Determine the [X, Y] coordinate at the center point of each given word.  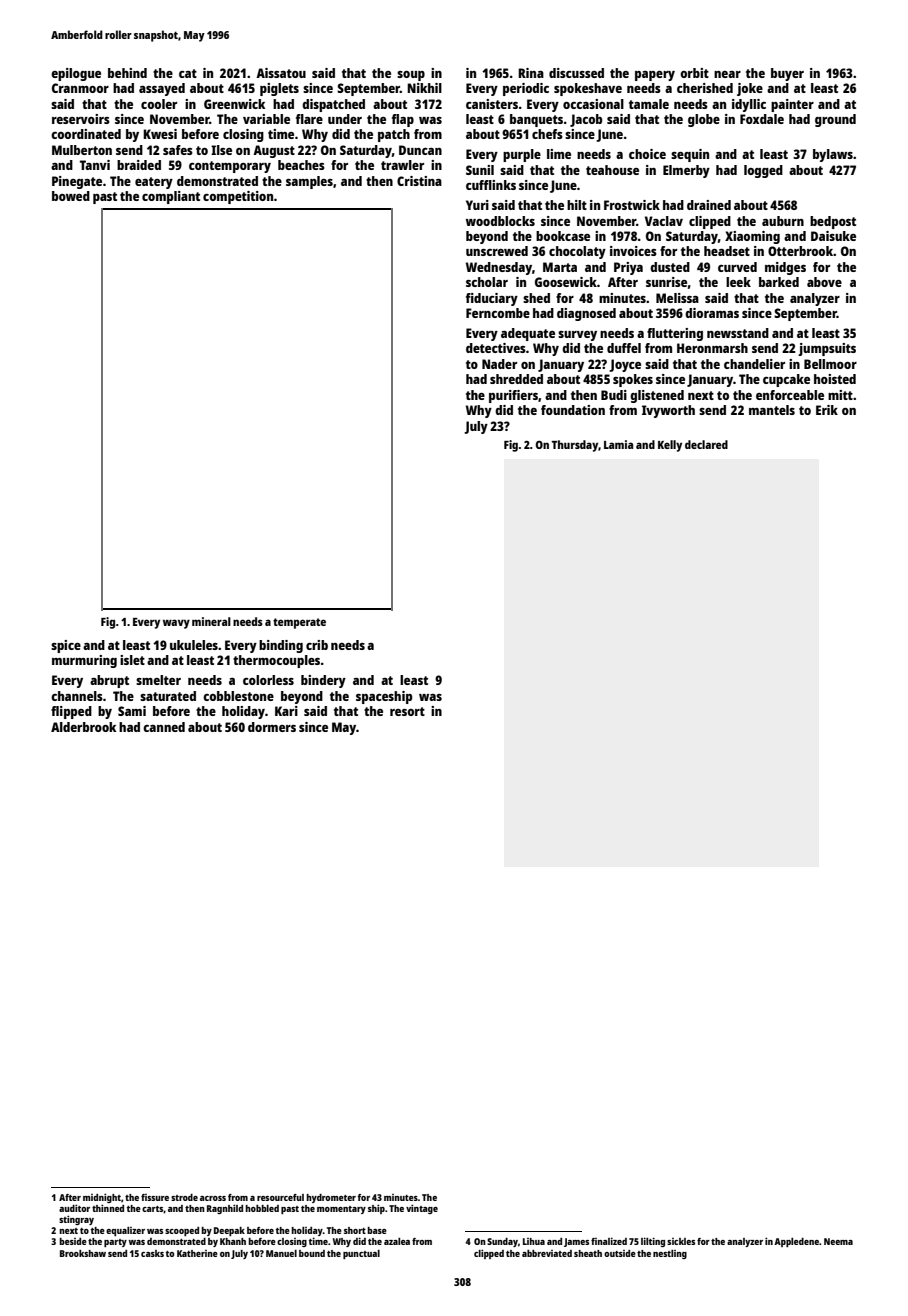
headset [727, 251]
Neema [838, 1241]
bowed [71, 196]
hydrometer [331, 1198]
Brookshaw [83, 1253]
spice [66, 646]
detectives [496, 348]
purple [522, 155]
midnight [102, 1198]
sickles [681, 1241]
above [824, 282]
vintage [422, 1209]
